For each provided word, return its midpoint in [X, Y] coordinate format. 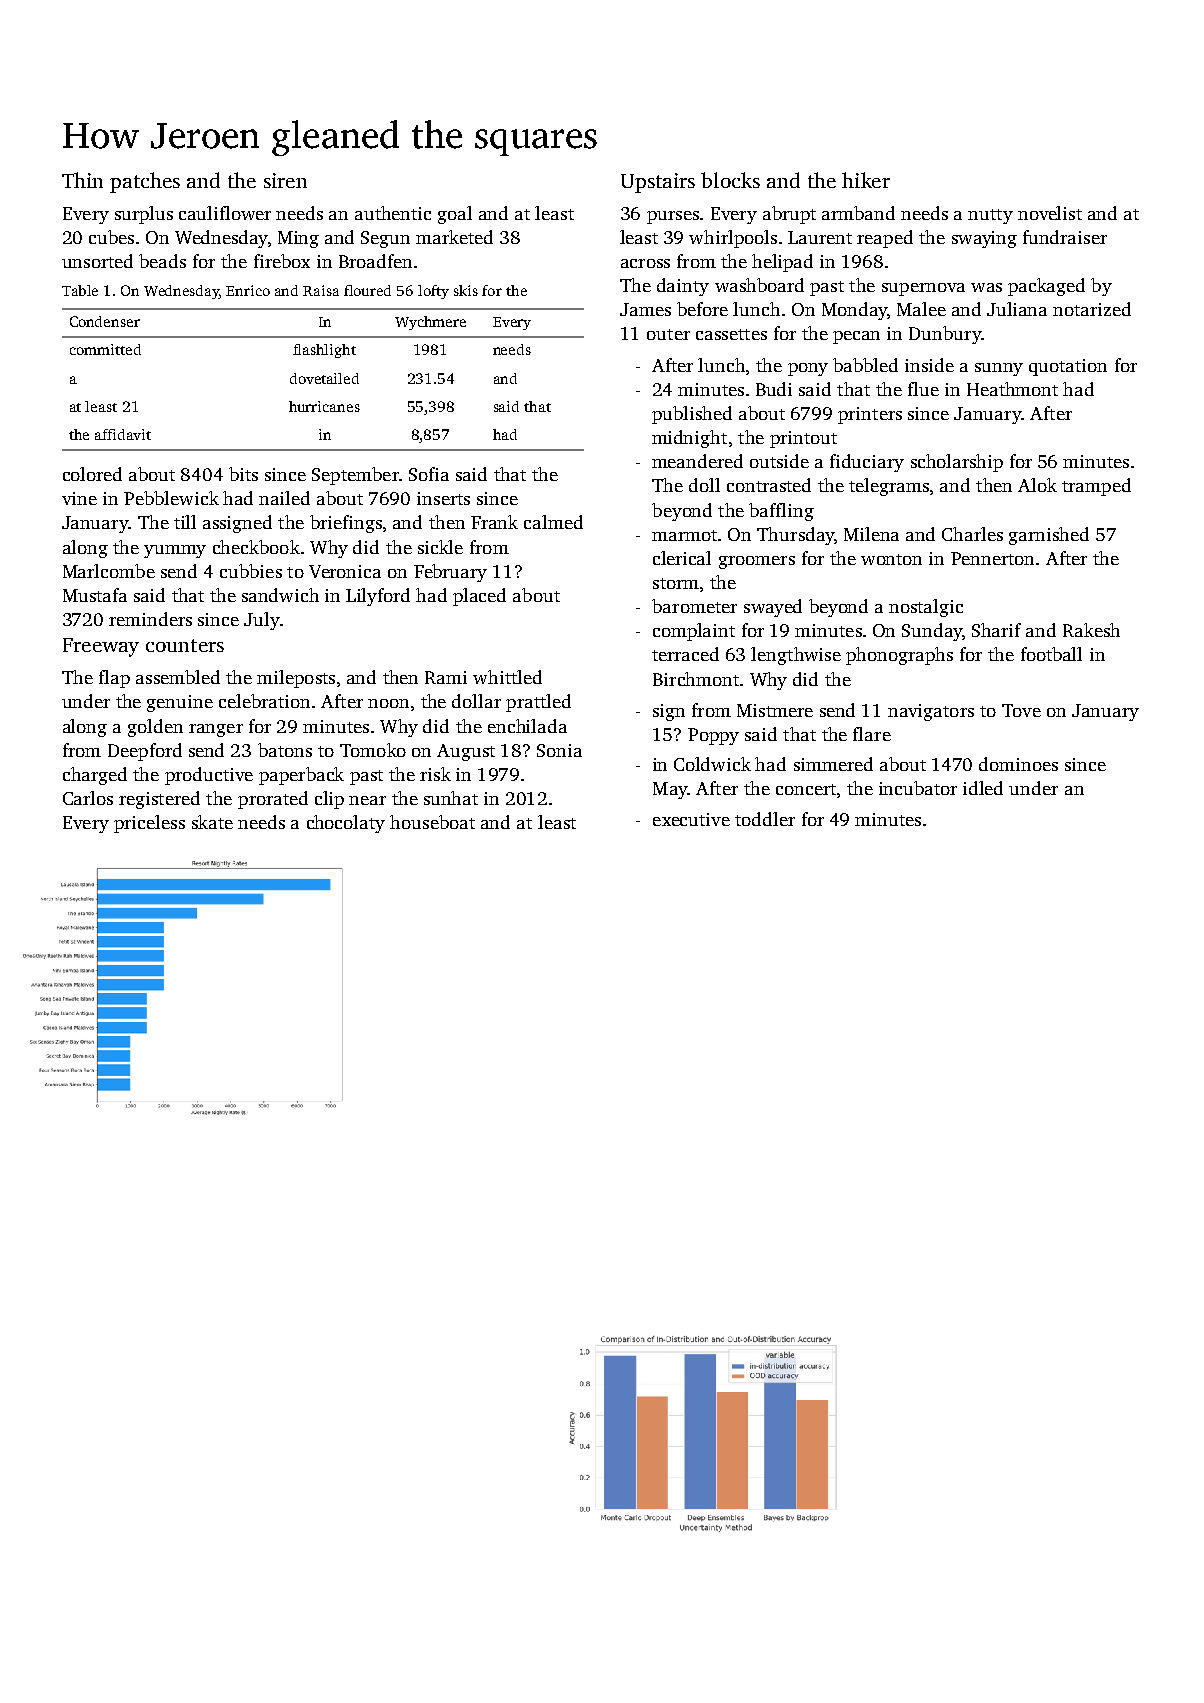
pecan [856, 337]
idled [983, 788]
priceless [149, 824]
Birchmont [696, 679]
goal [455, 215]
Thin [82, 180]
